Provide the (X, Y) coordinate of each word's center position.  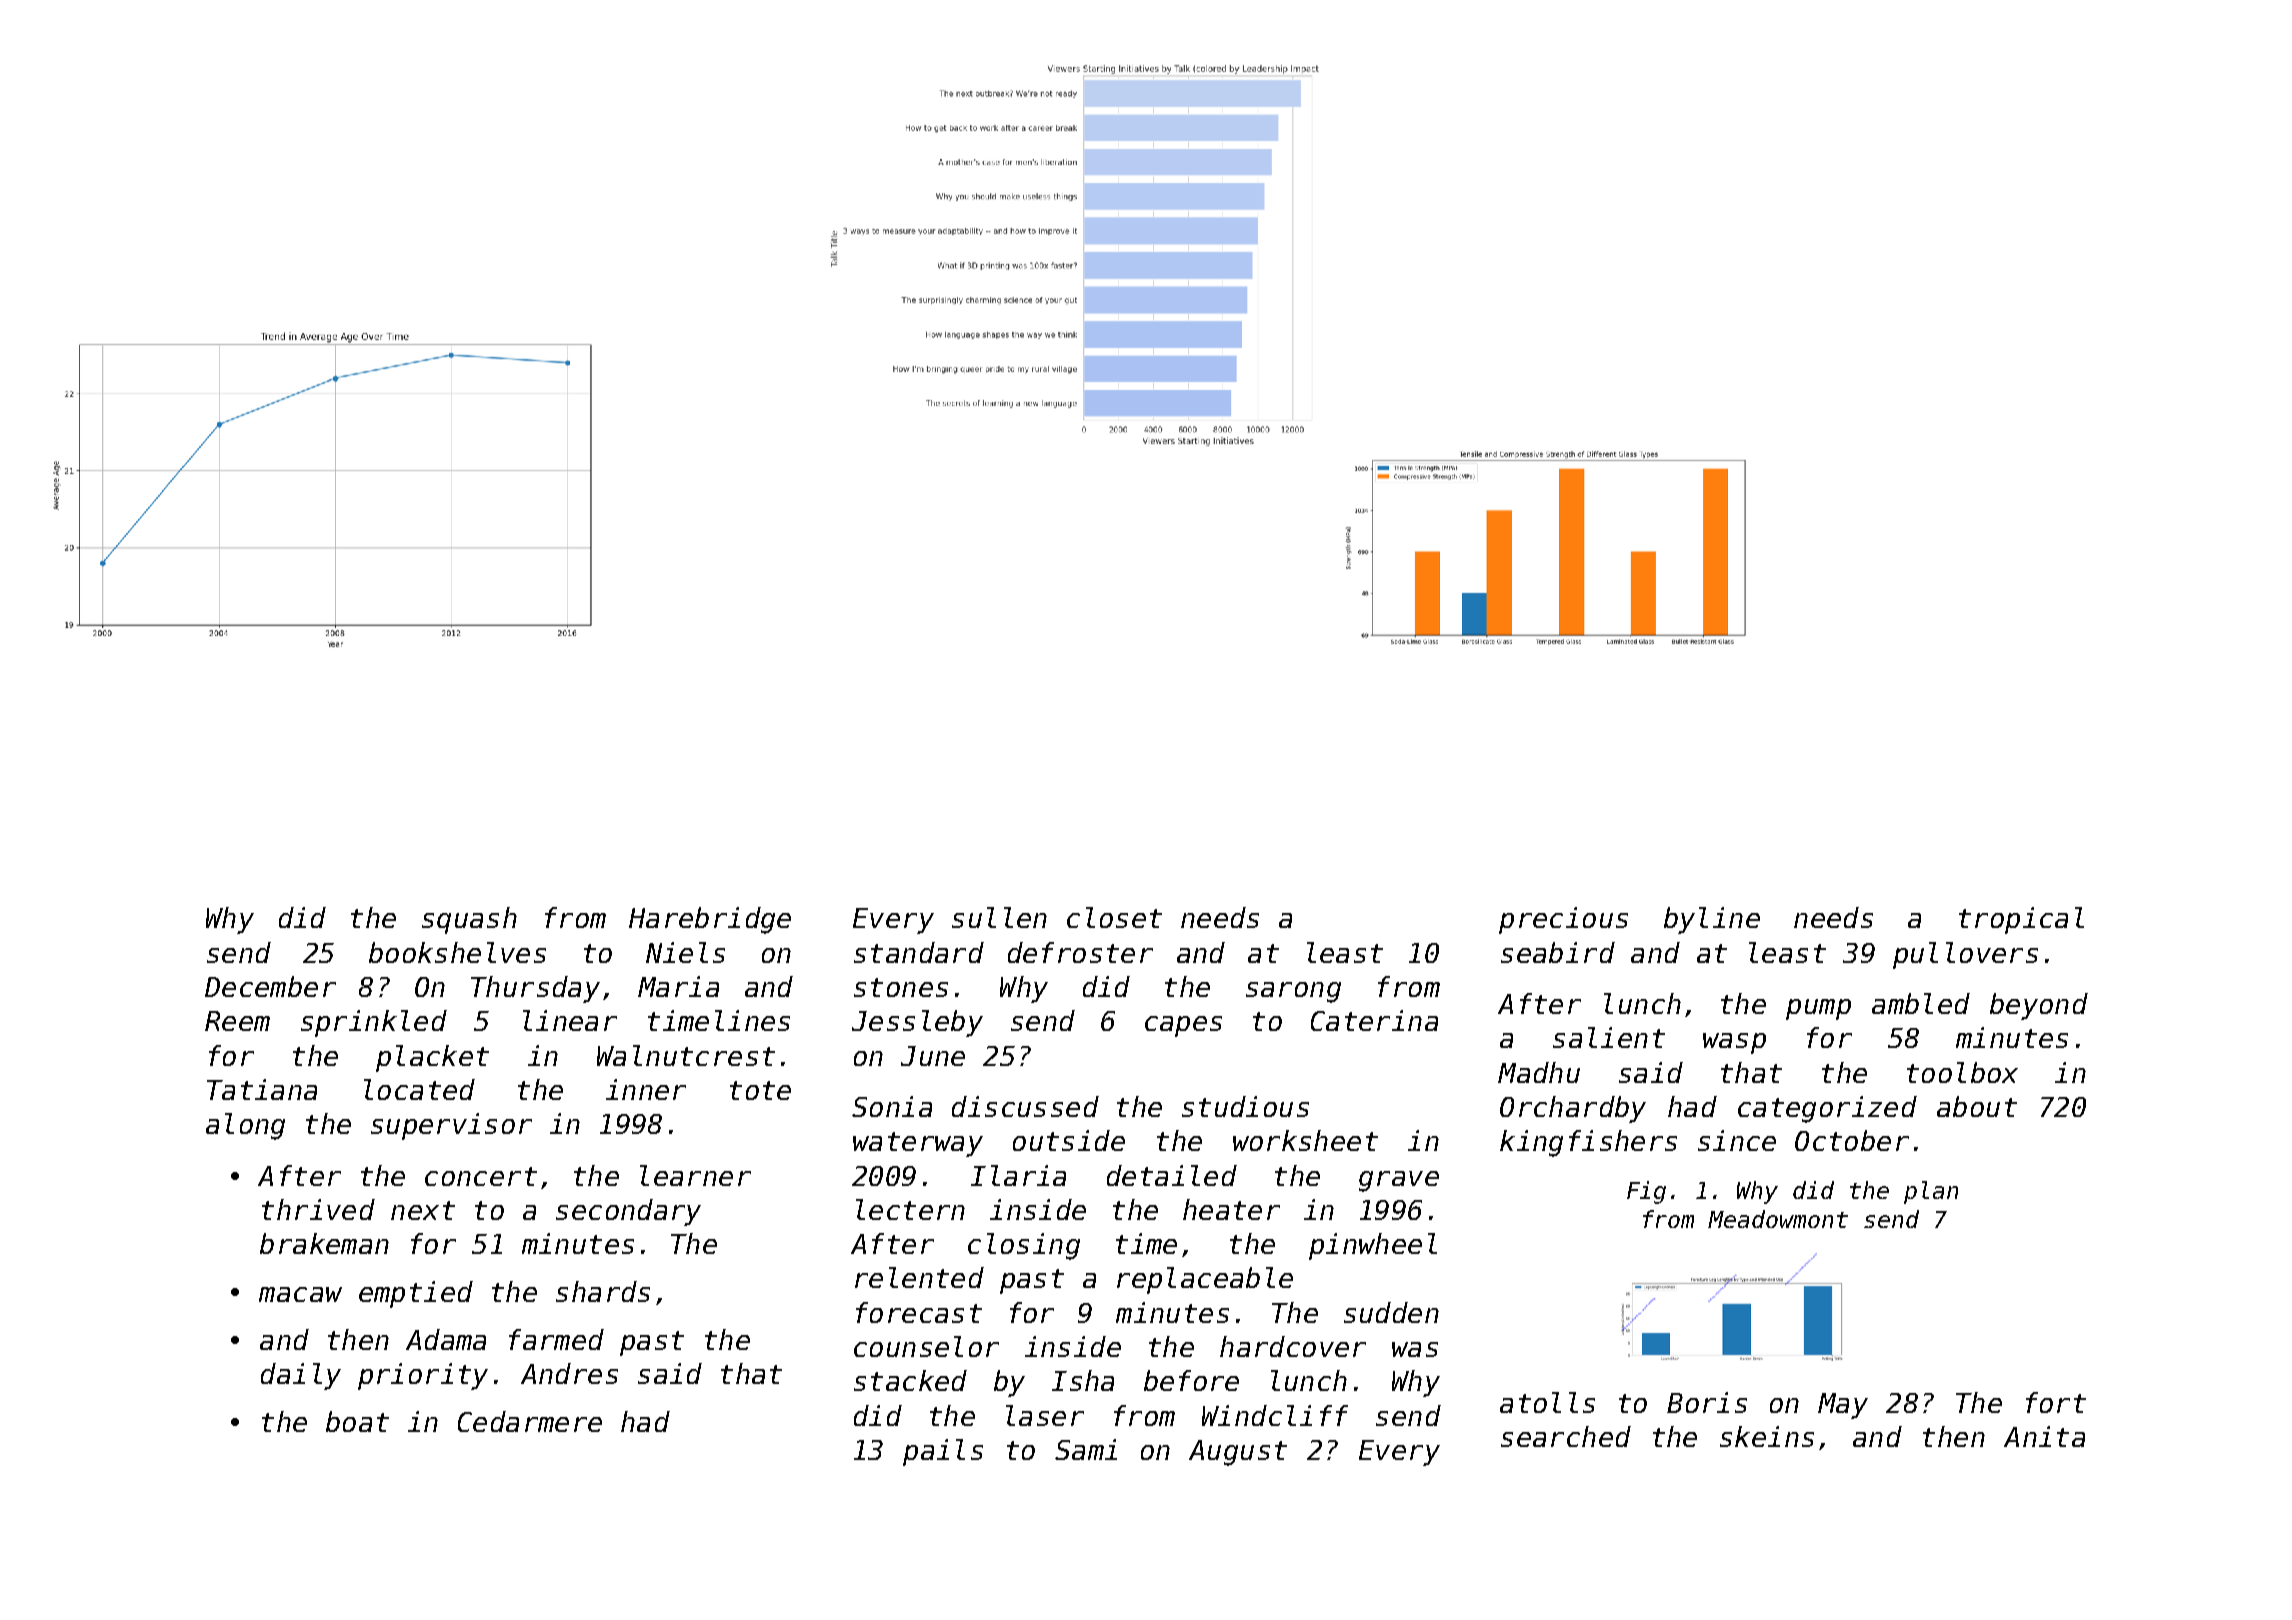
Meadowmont (1778, 1219)
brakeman (324, 1243)
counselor (926, 1346)
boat (357, 1421)
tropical (2021, 920)
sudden (1391, 1312)
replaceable (1205, 1280)
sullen (999, 917)
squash (469, 920)
